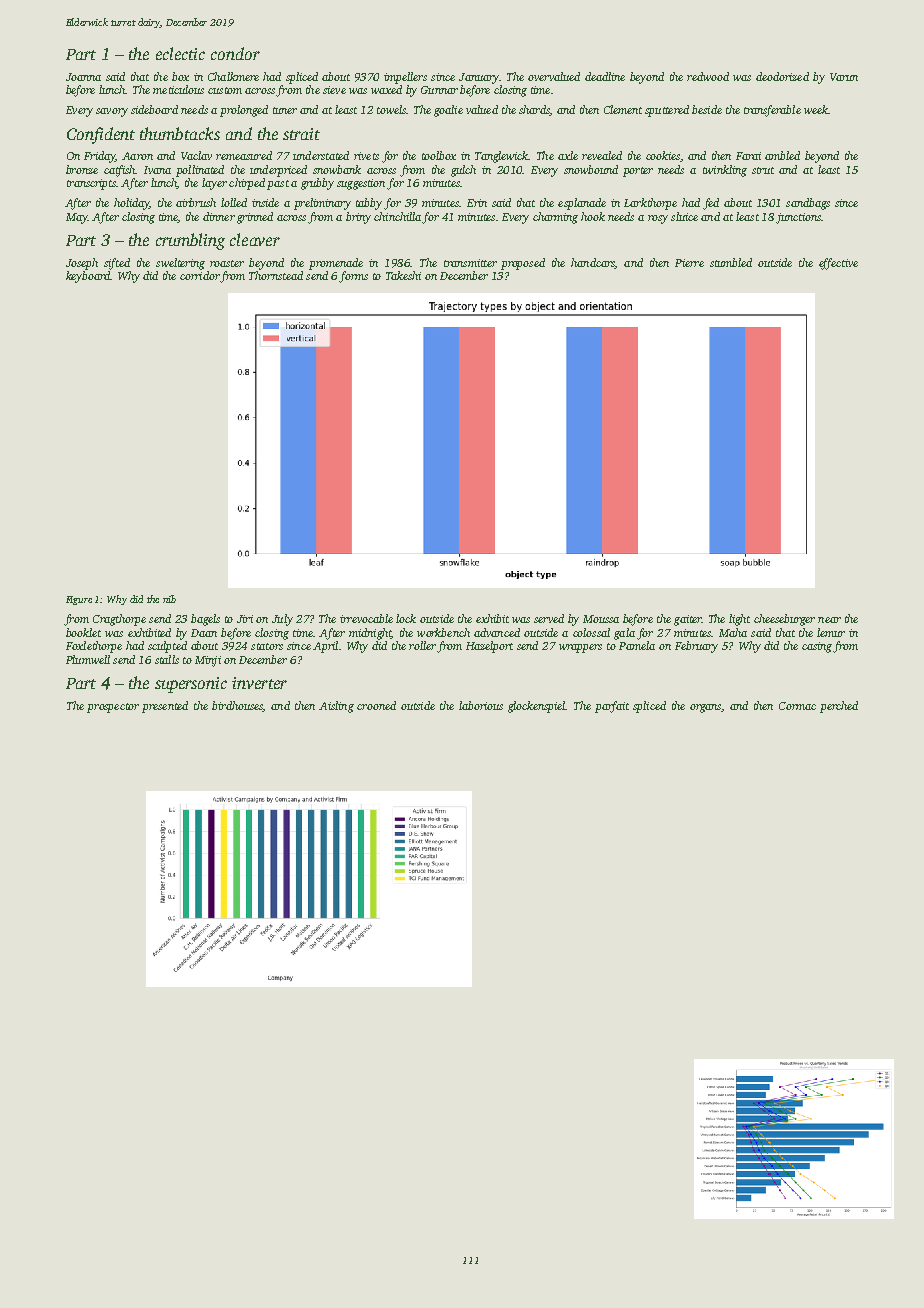 This screenshot has height=1308, width=924. I want to click on colossal, so click(591, 632).
